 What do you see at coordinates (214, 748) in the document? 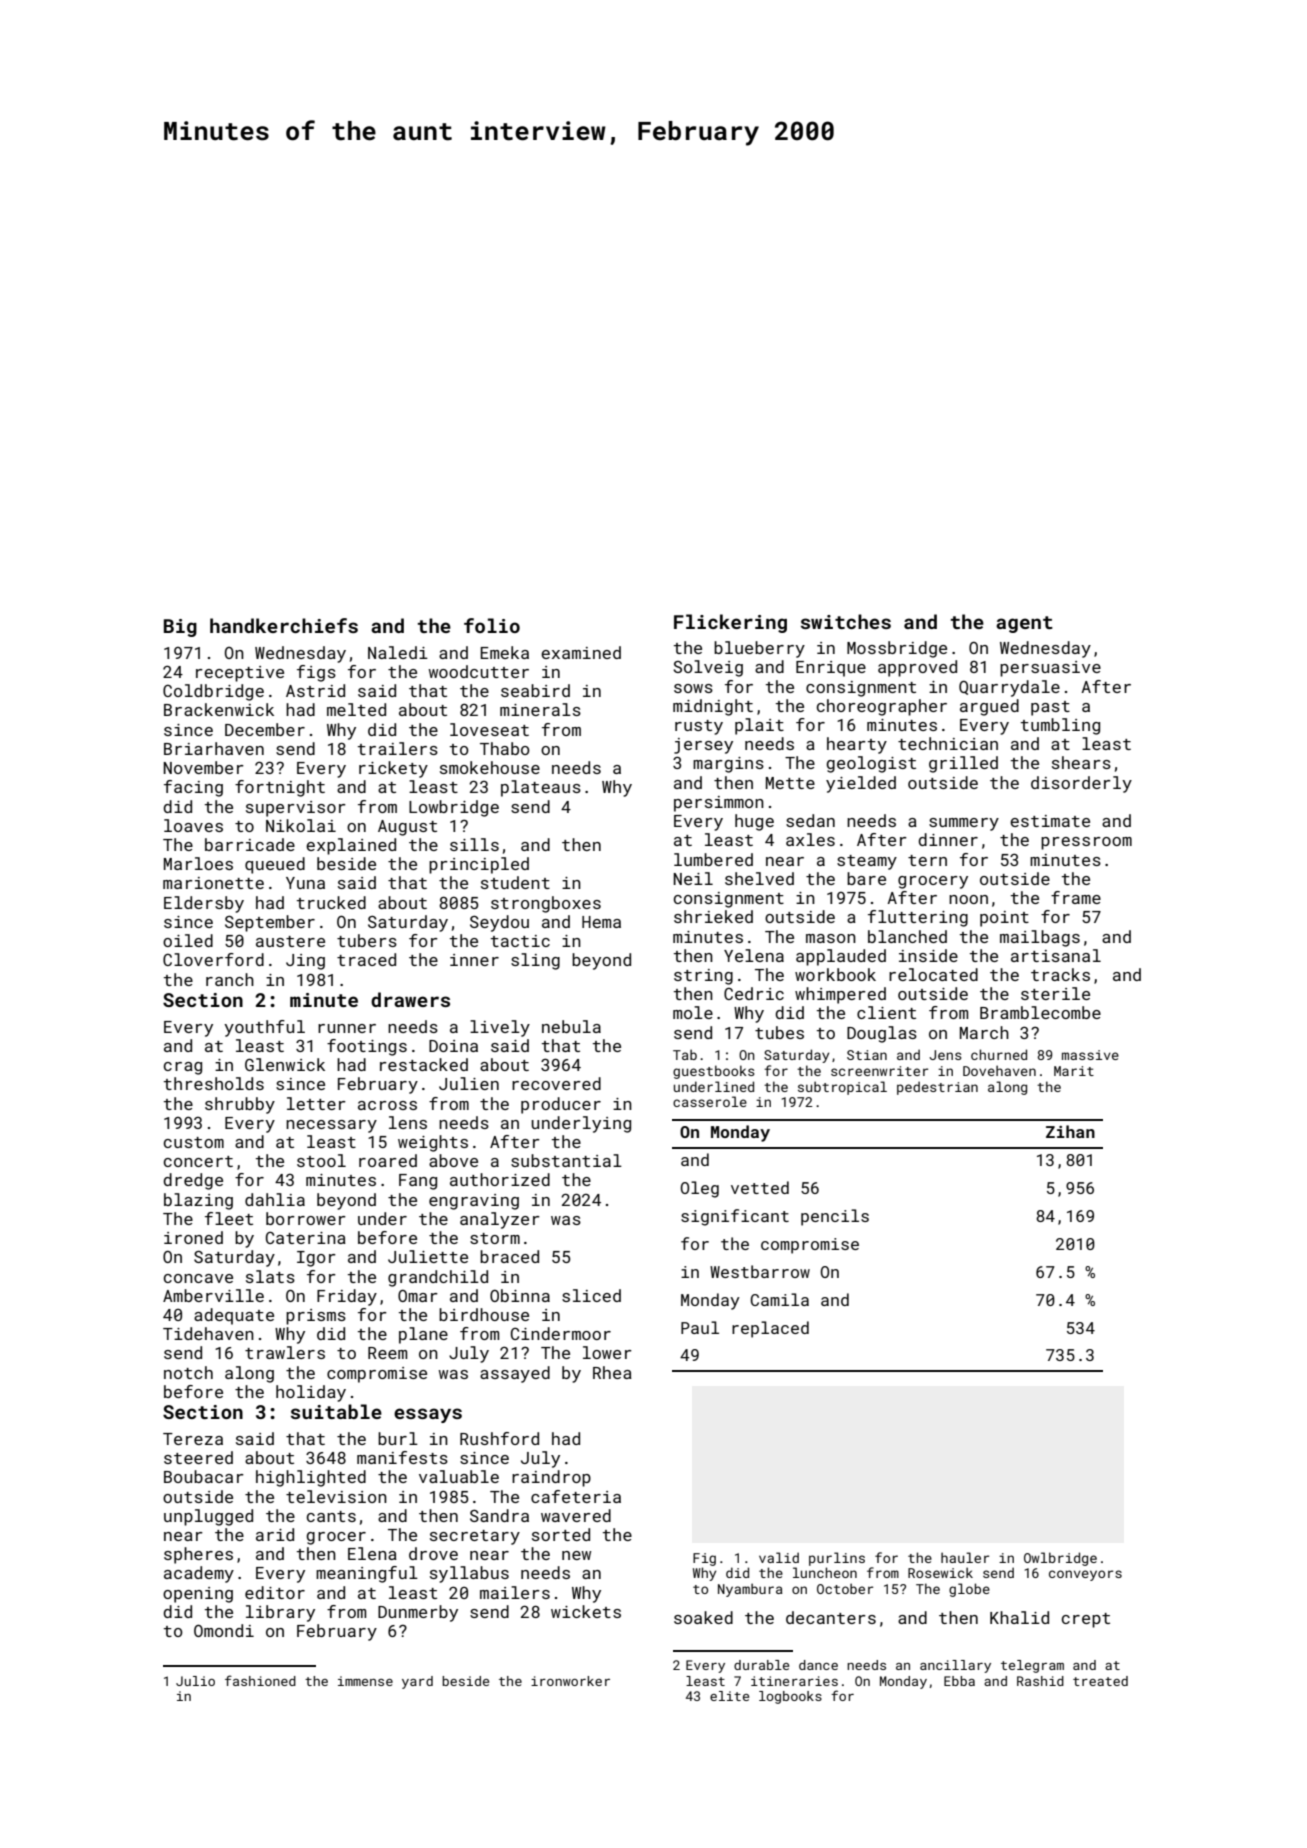
I see `Briarhaven` at bounding box center [214, 748].
